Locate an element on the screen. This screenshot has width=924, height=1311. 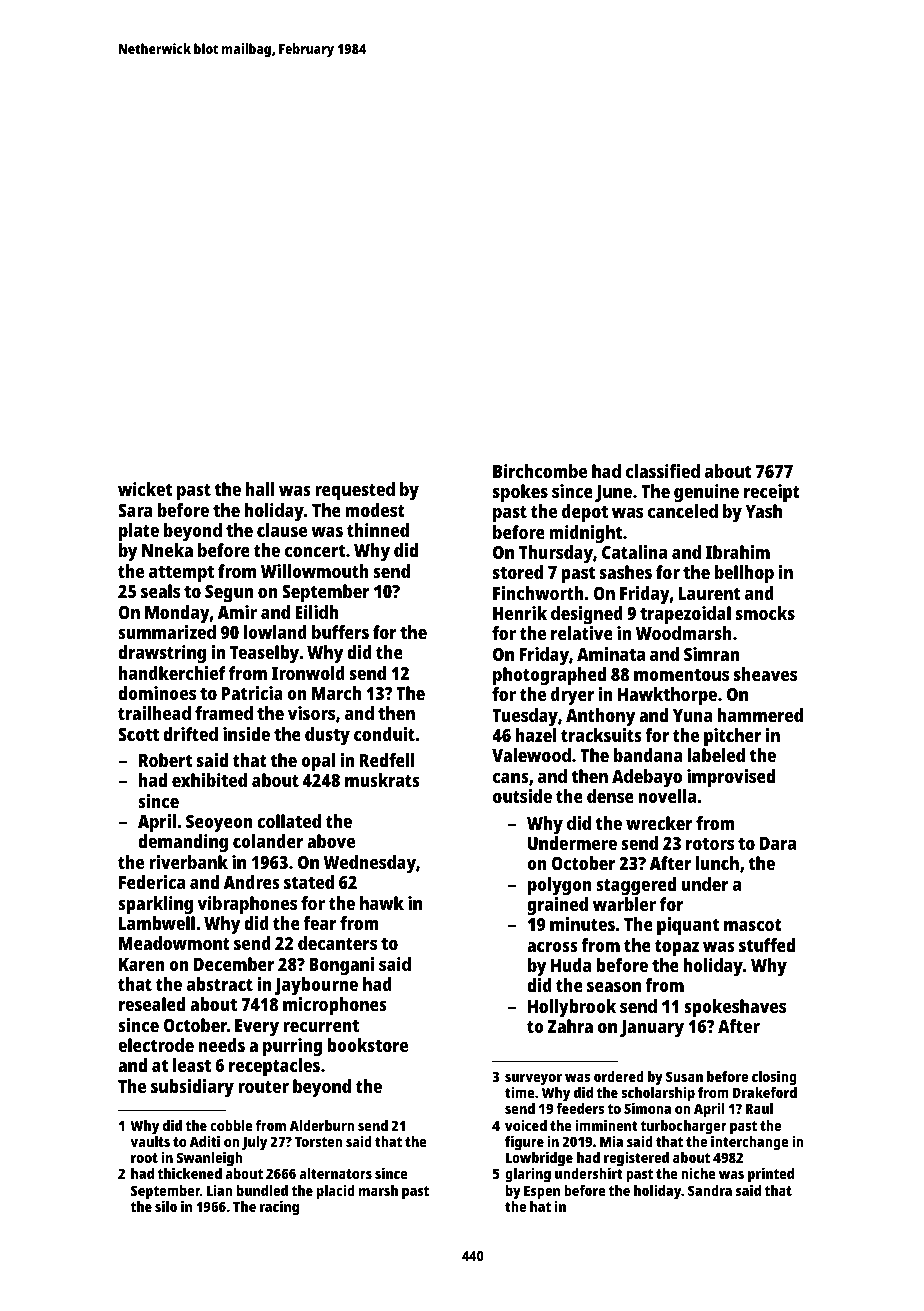
trailhead is located at coordinates (154, 713).
